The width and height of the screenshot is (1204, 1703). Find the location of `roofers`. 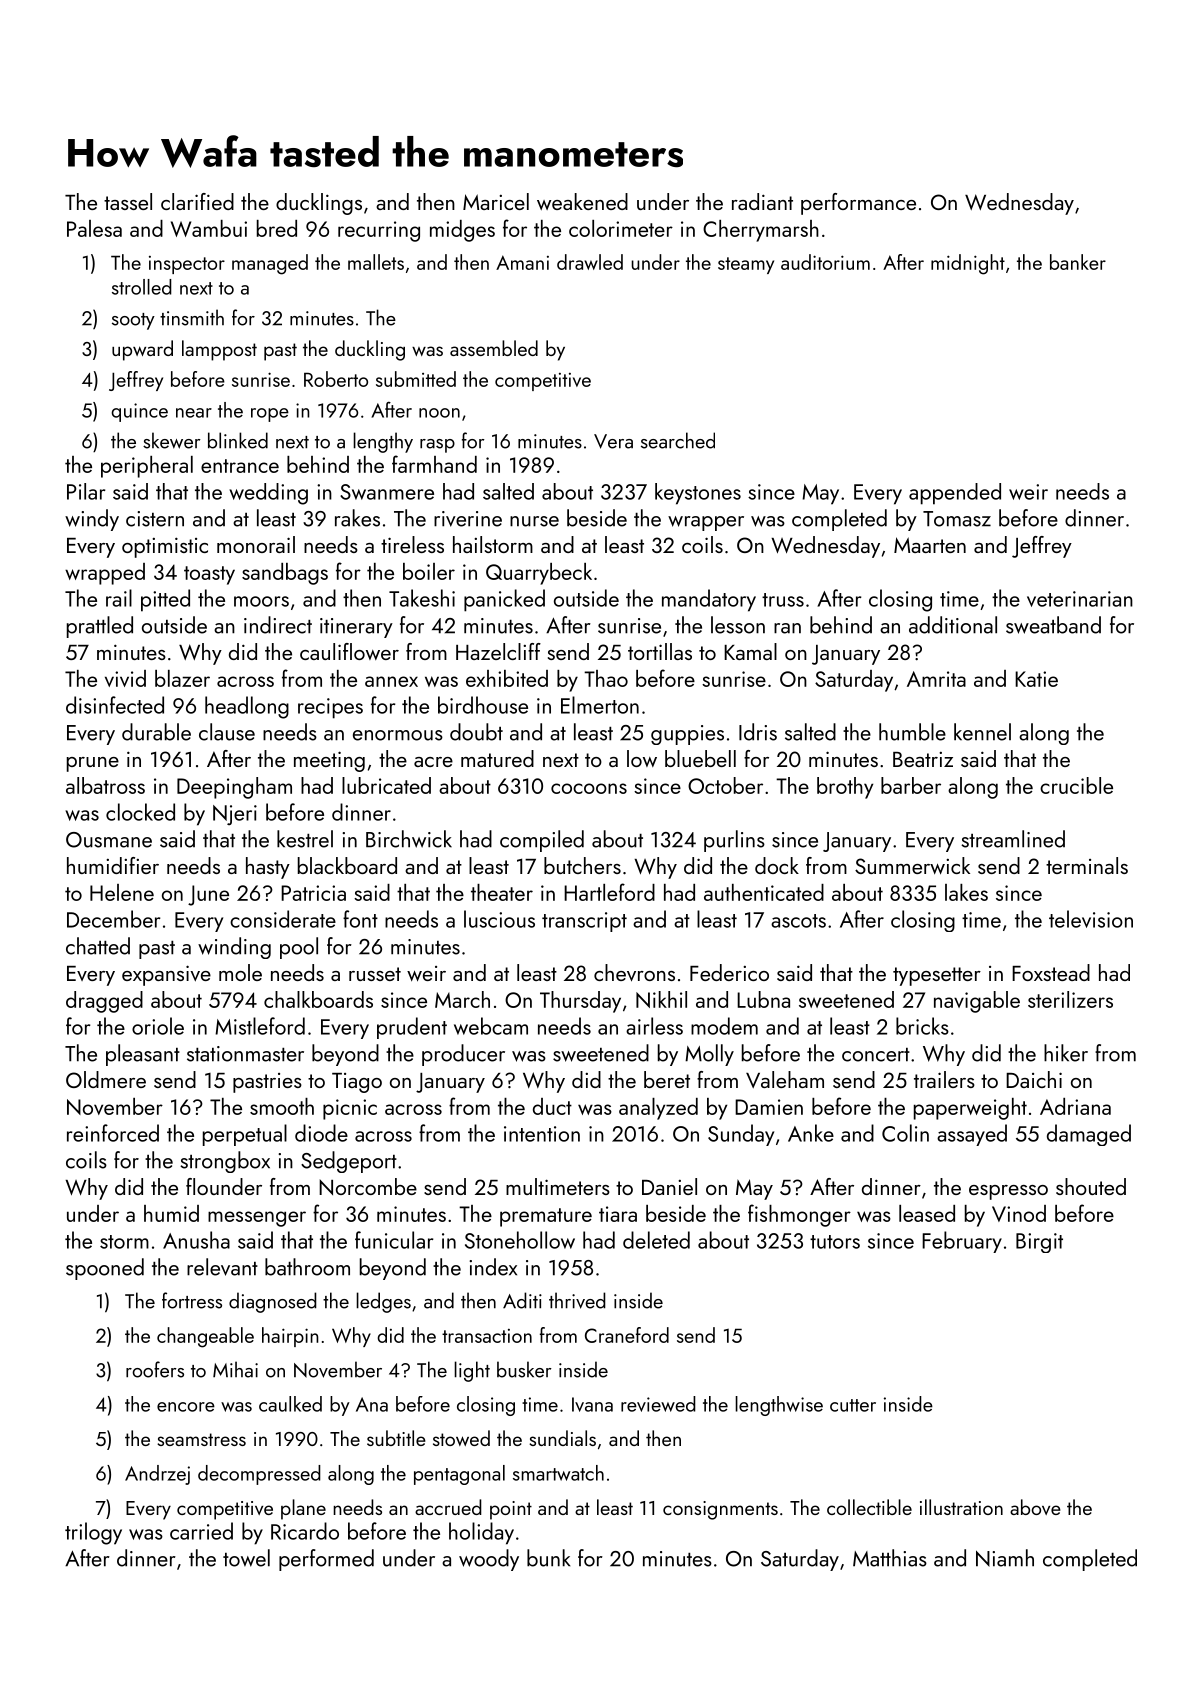

roofers is located at coordinates (155, 1369).
